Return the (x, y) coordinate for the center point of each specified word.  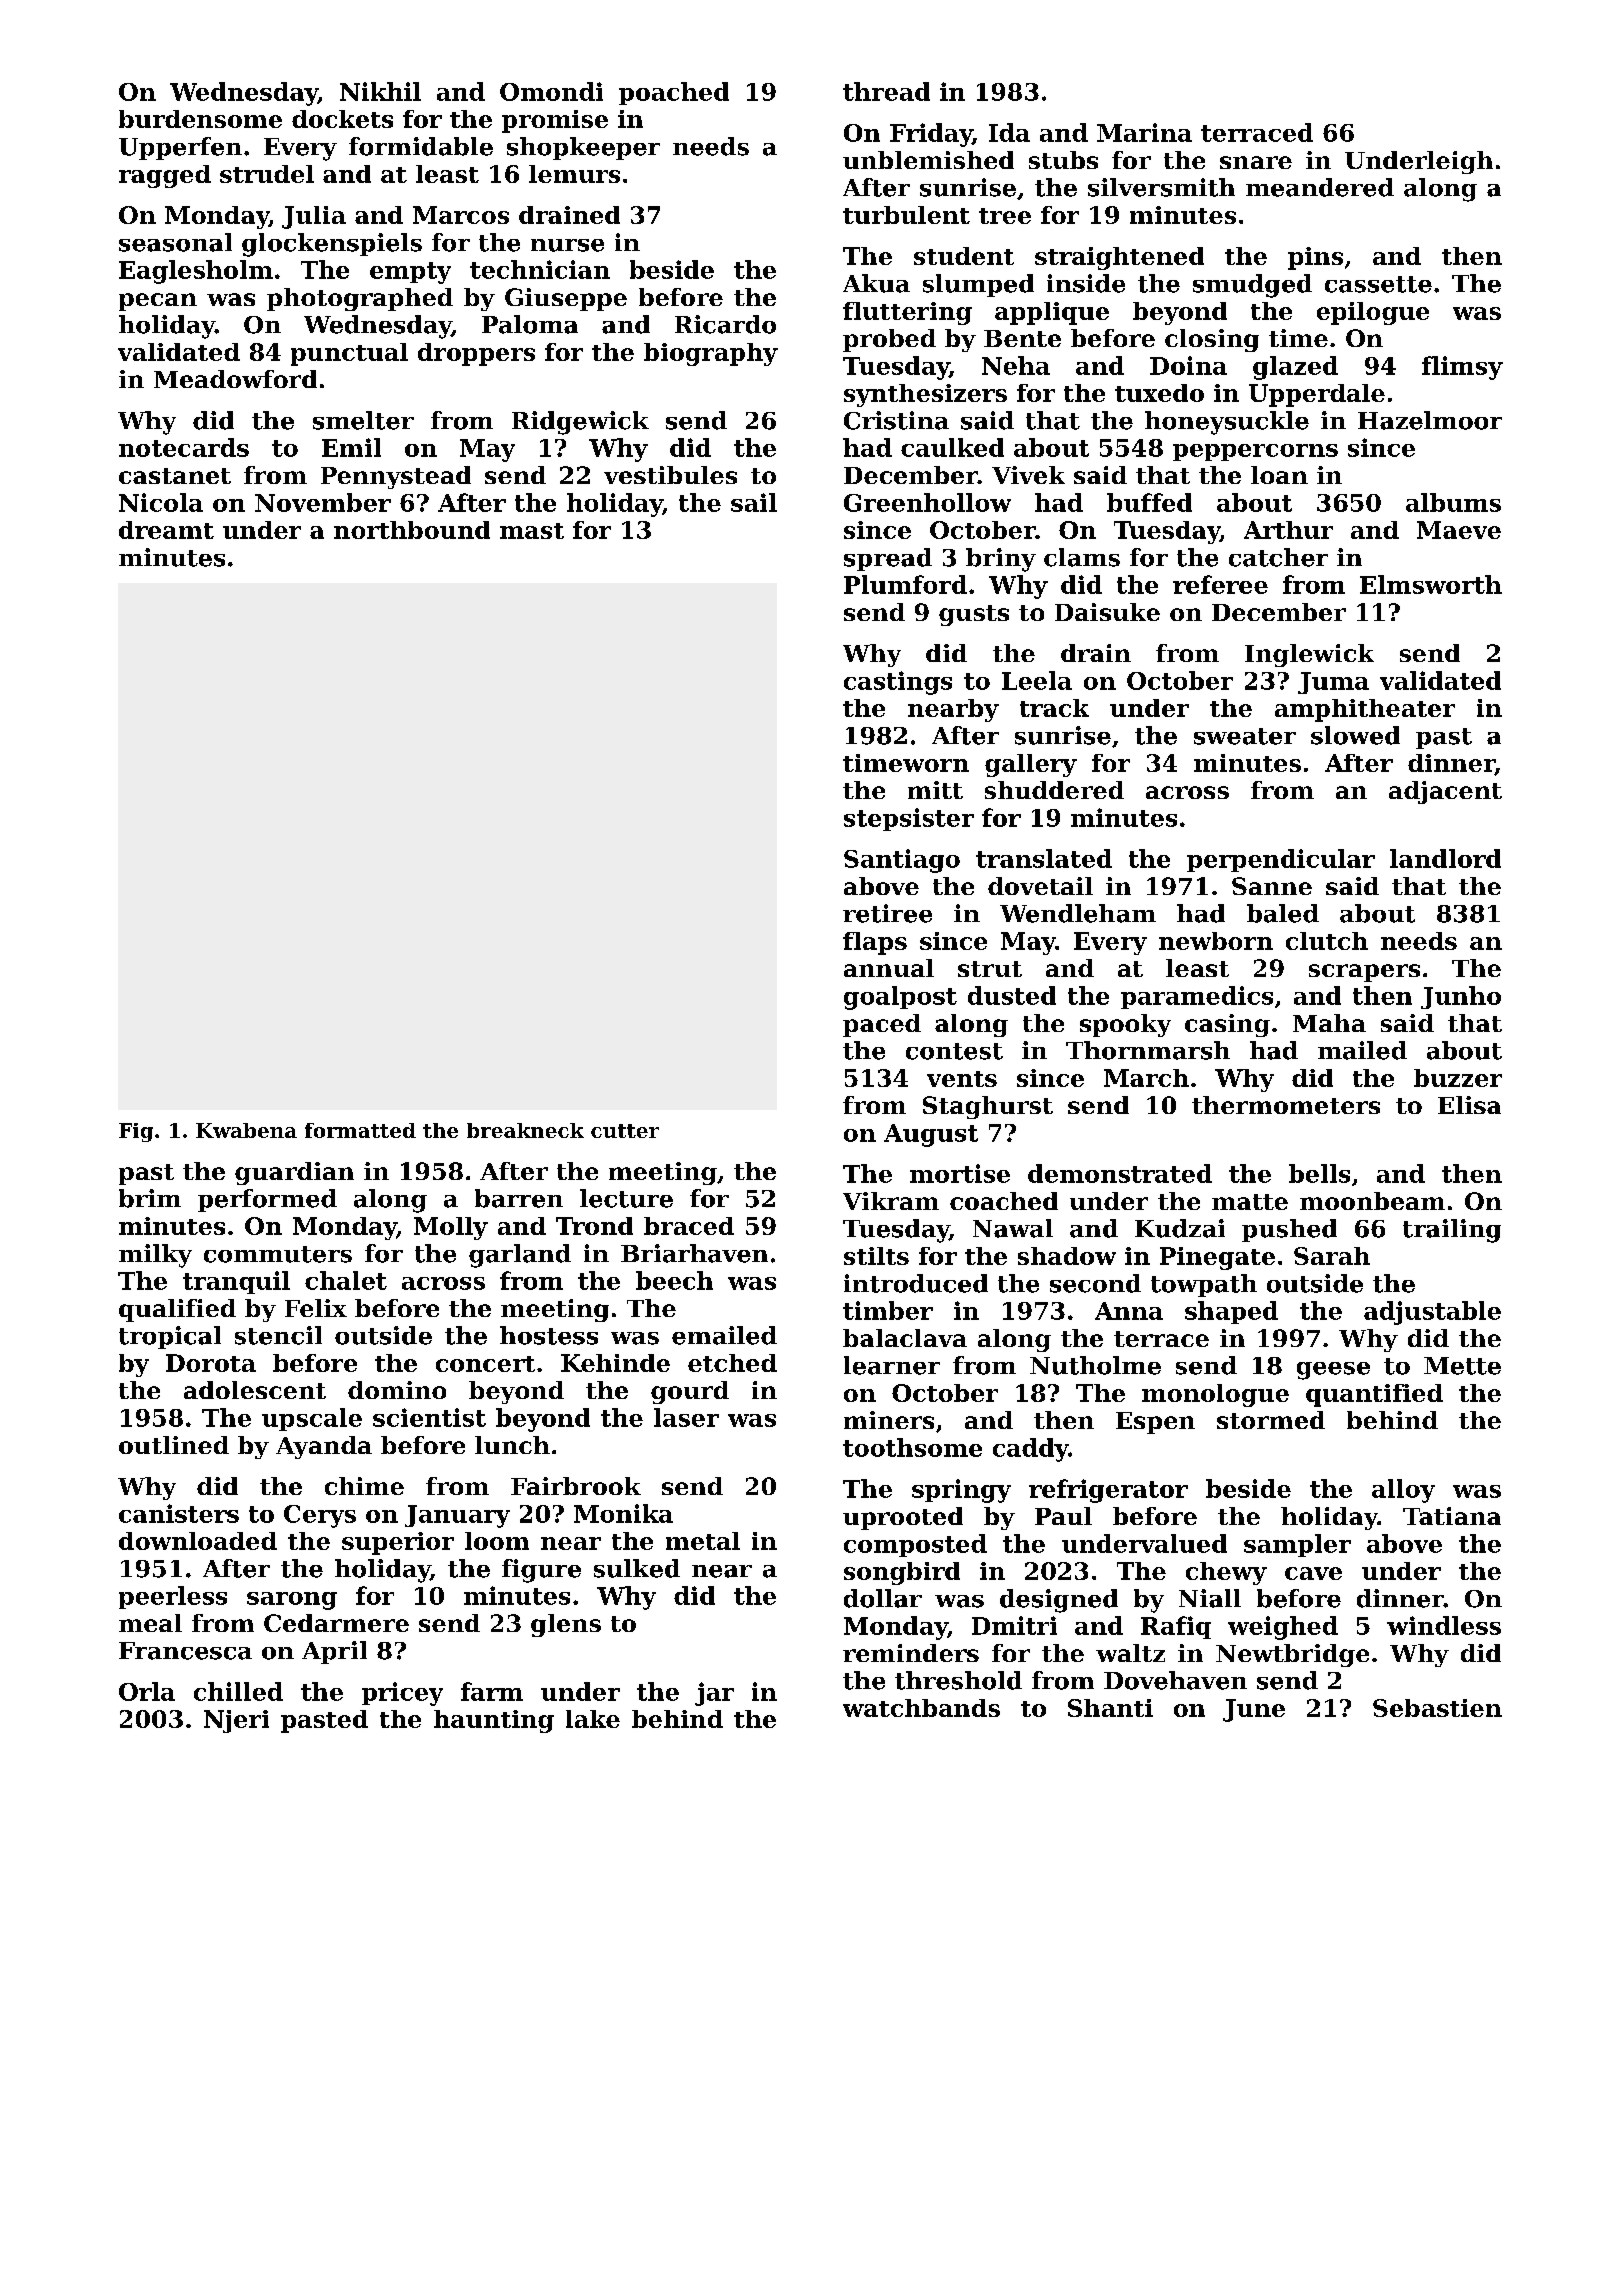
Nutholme (1095, 1365)
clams (1082, 557)
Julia (314, 217)
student (964, 256)
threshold (958, 1680)
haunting (494, 1721)
